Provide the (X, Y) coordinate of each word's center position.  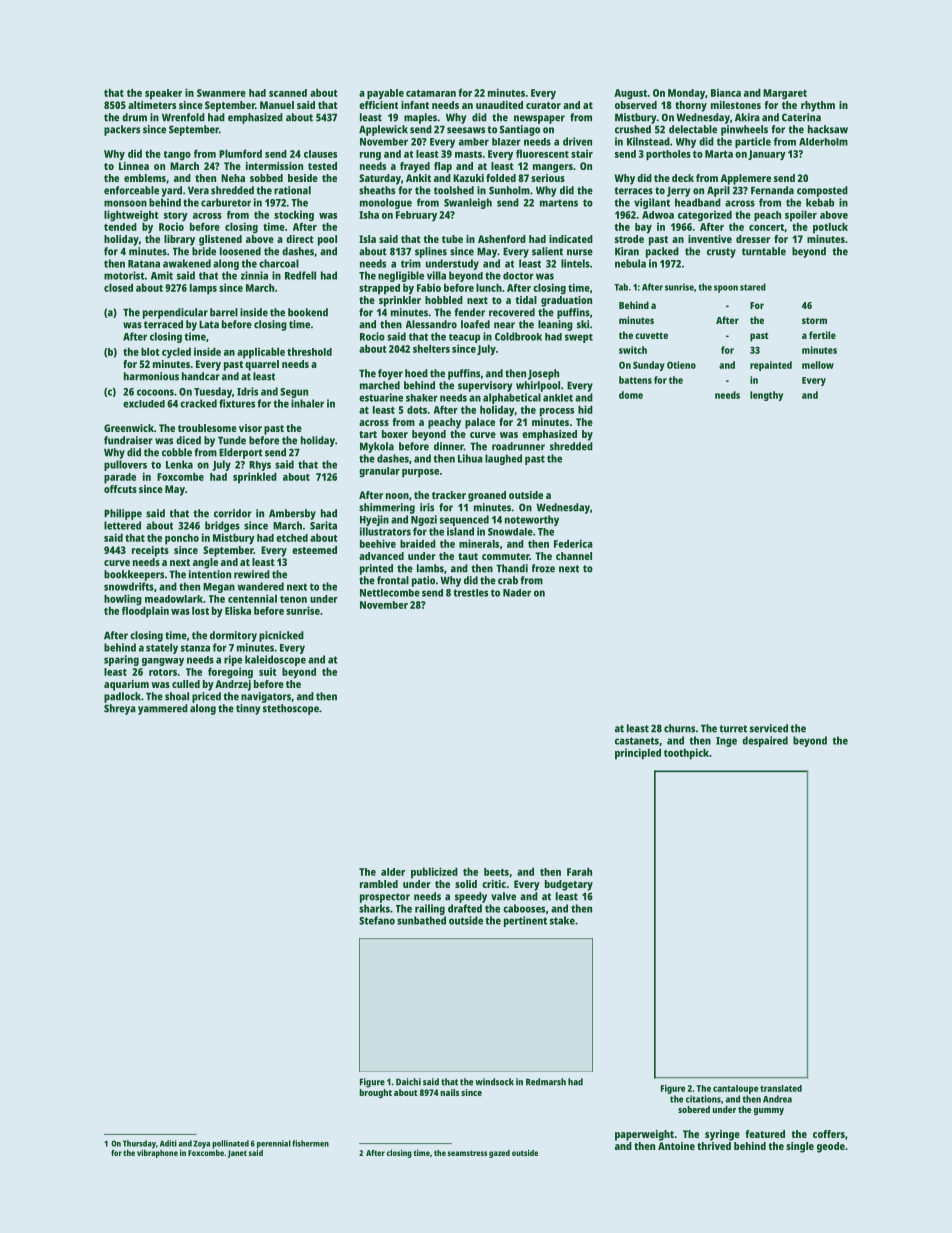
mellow (818, 365)
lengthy (766, 396)
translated (781, 1088)
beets (496, 872)
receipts (150, 551)
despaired (765, 741)
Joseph (543, 374)
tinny (248, 709)
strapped (379, 289)
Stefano (377, 920)
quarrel (262, 365)
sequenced (464, 520)
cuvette (651, 335)
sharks (374, 908)
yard (172, 191)
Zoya (202, 1144)
